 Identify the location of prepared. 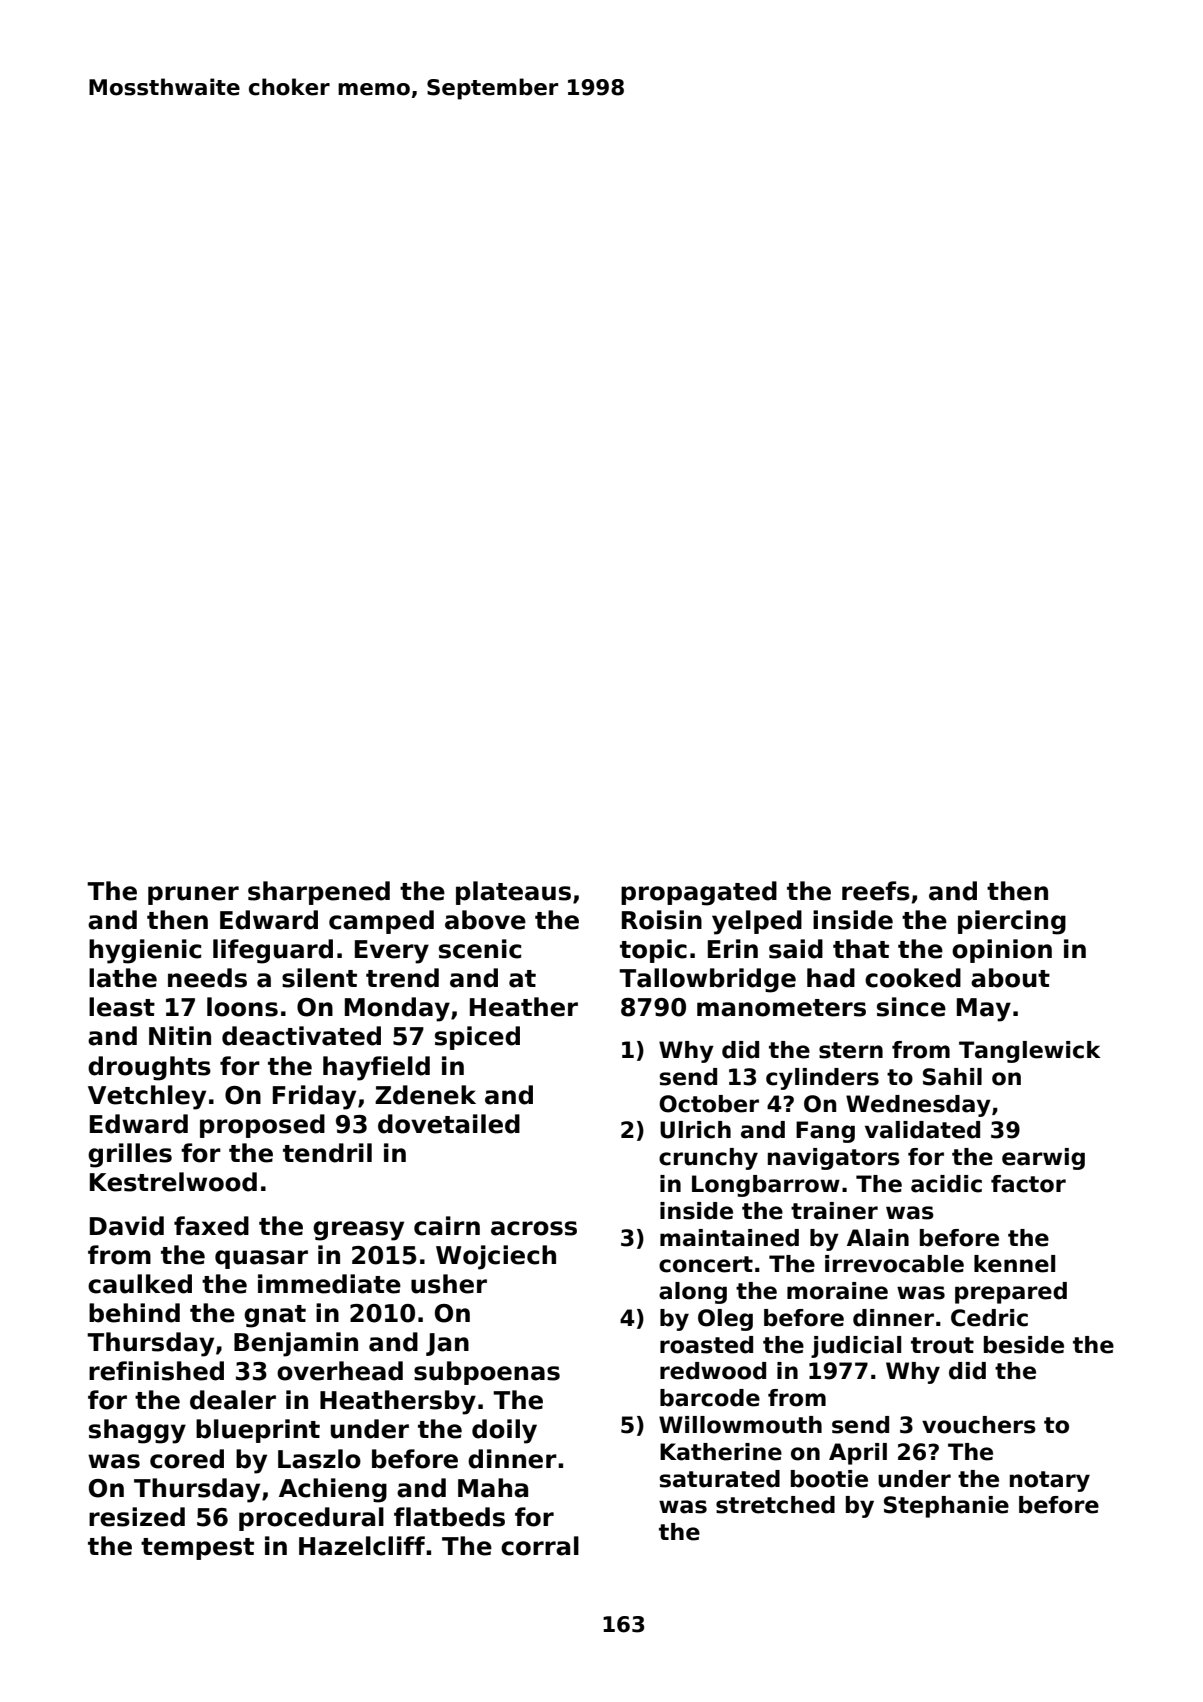
(1011, 1293).
